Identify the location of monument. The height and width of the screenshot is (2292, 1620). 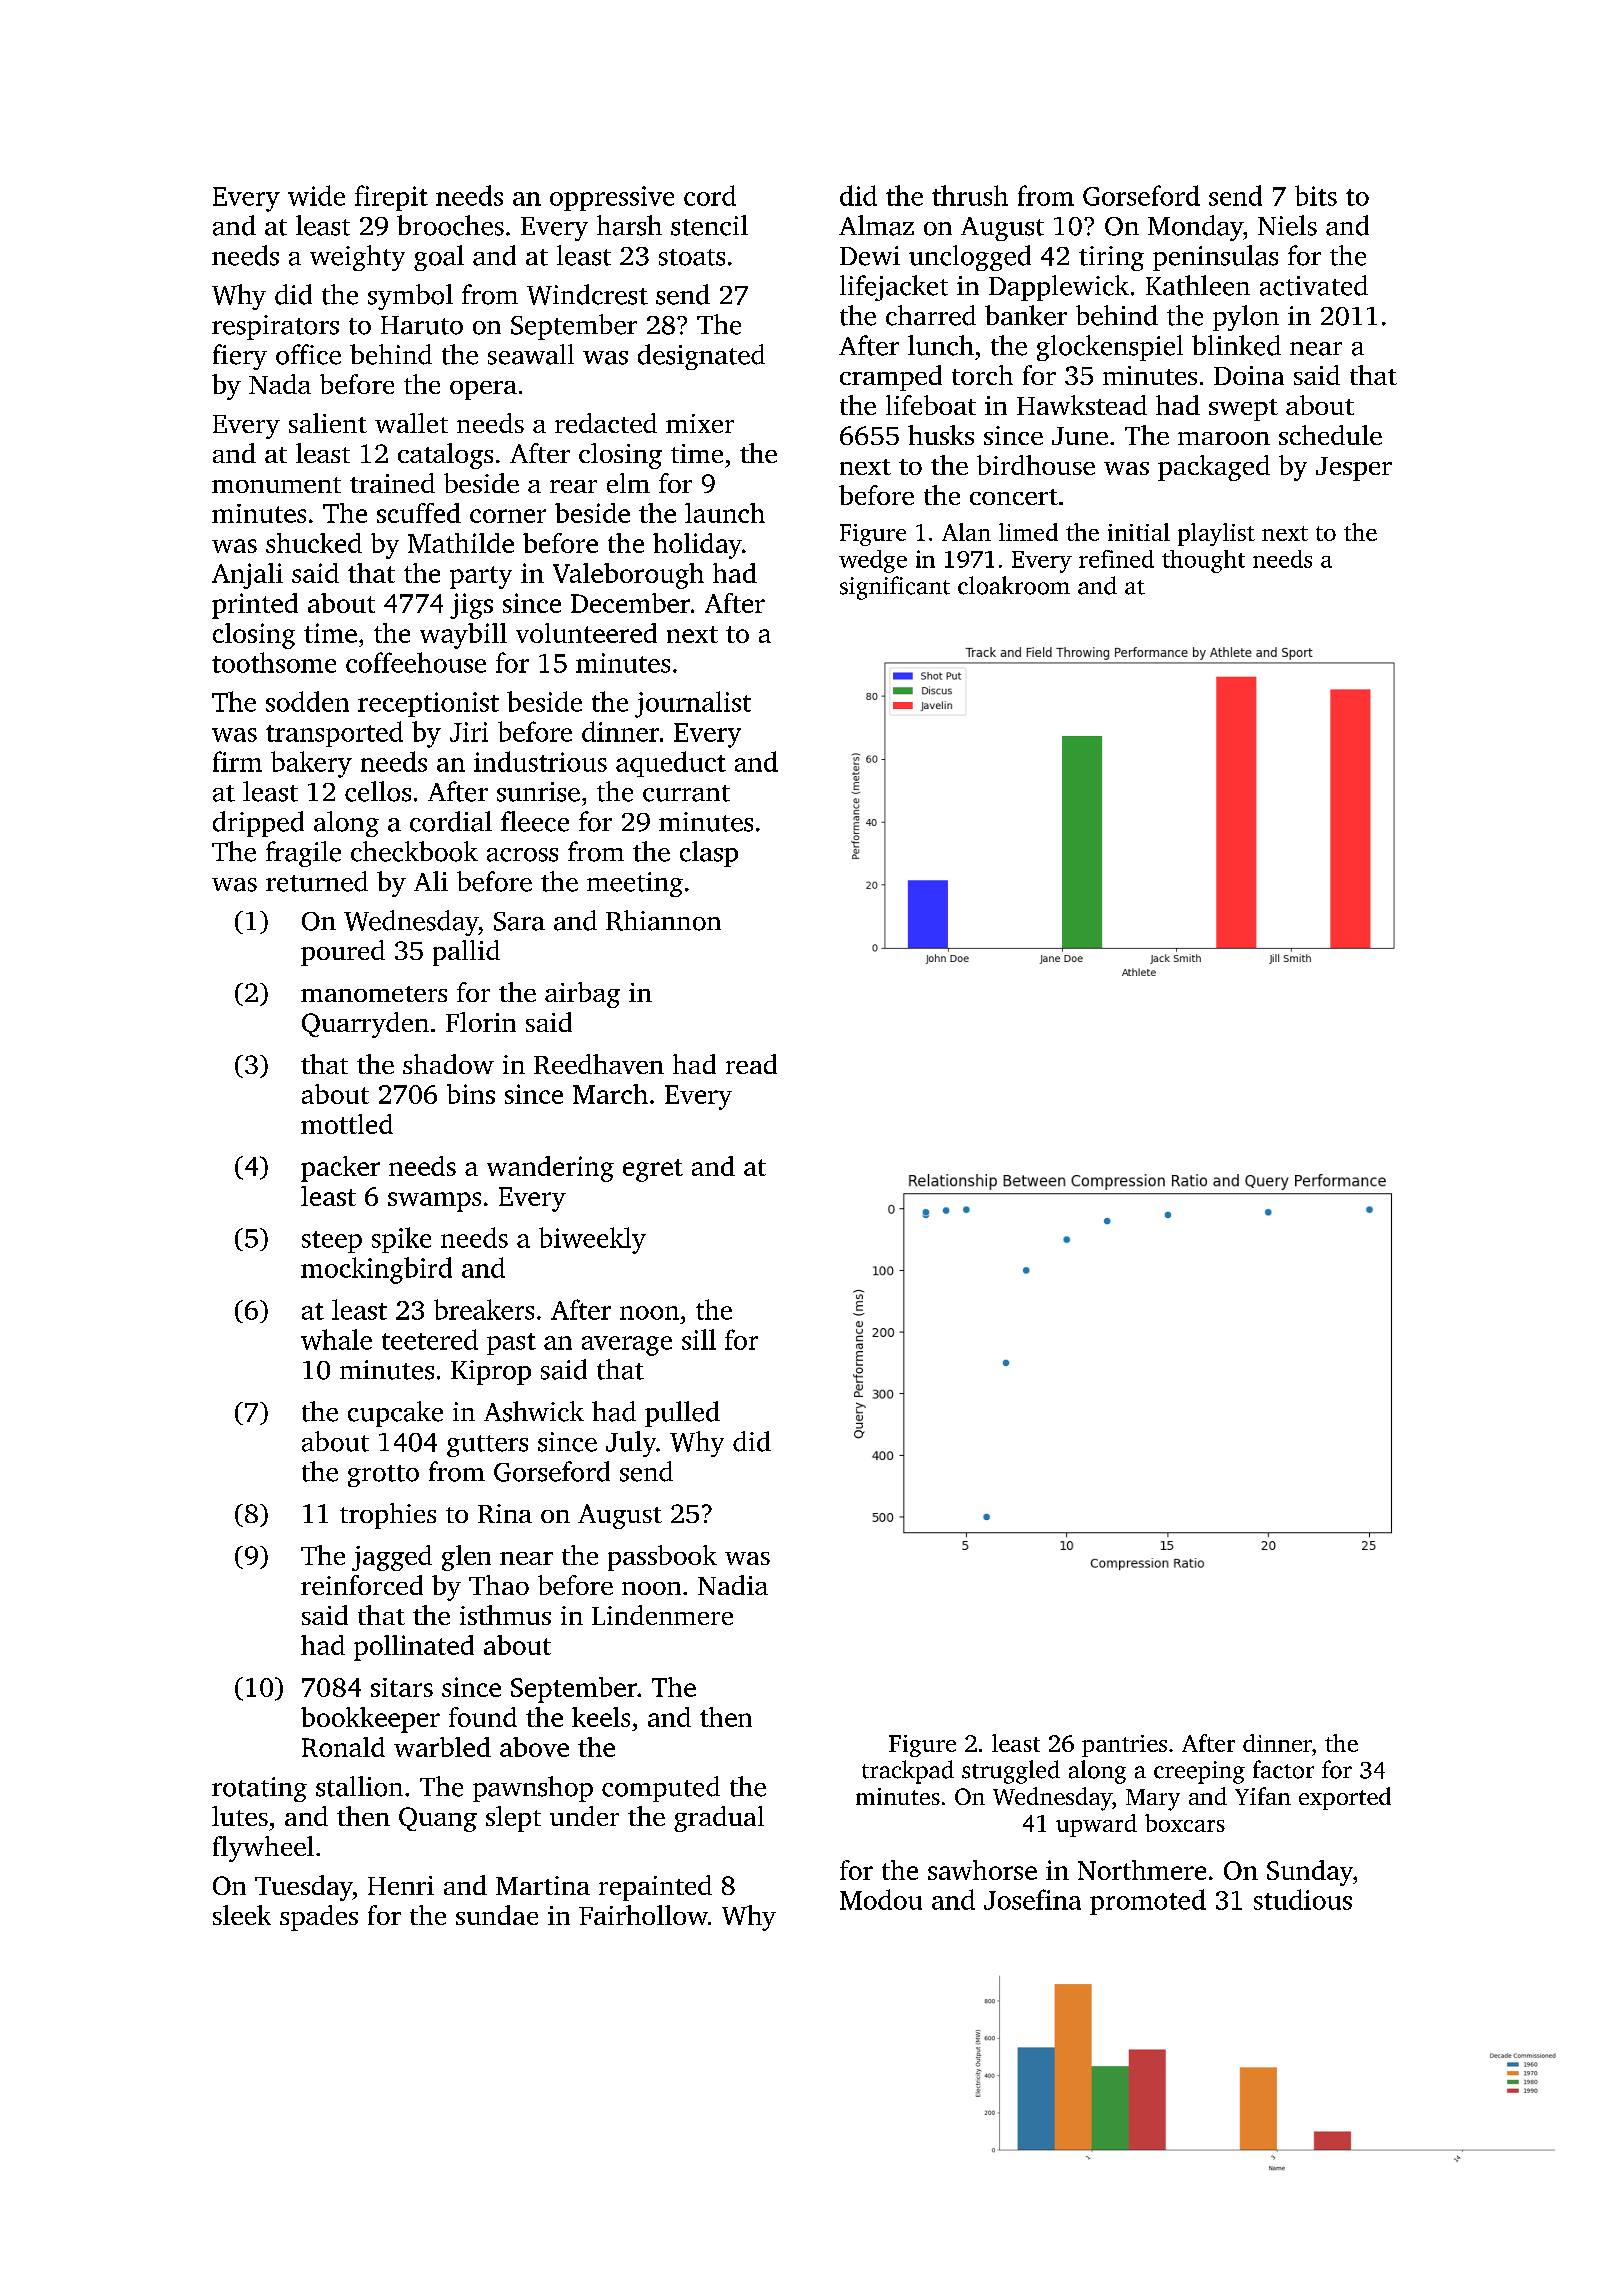
(276, 485).
